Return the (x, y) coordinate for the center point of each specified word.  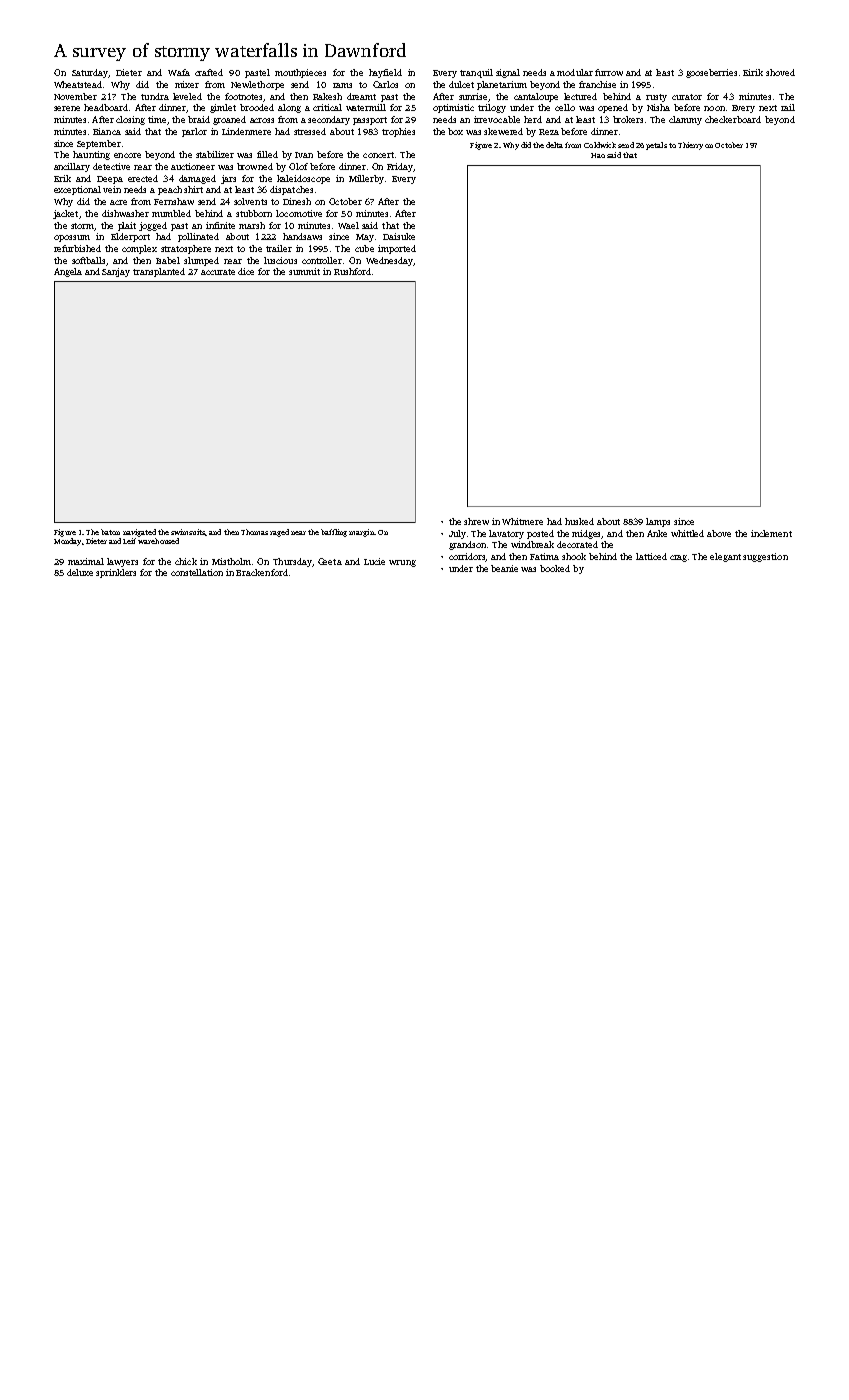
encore (127, 155)
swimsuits (188, 532)
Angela (68, 272)
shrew (476, 521)
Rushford (352, 271)
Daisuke (399, 236)
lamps (658, 522)
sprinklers (116, 573)
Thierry (690, 146)
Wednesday (389, 261)
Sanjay (116, 272)
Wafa (179, 72)
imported (397, 249)
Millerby (366, 179)
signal (508, 73)
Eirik (753, 72)
